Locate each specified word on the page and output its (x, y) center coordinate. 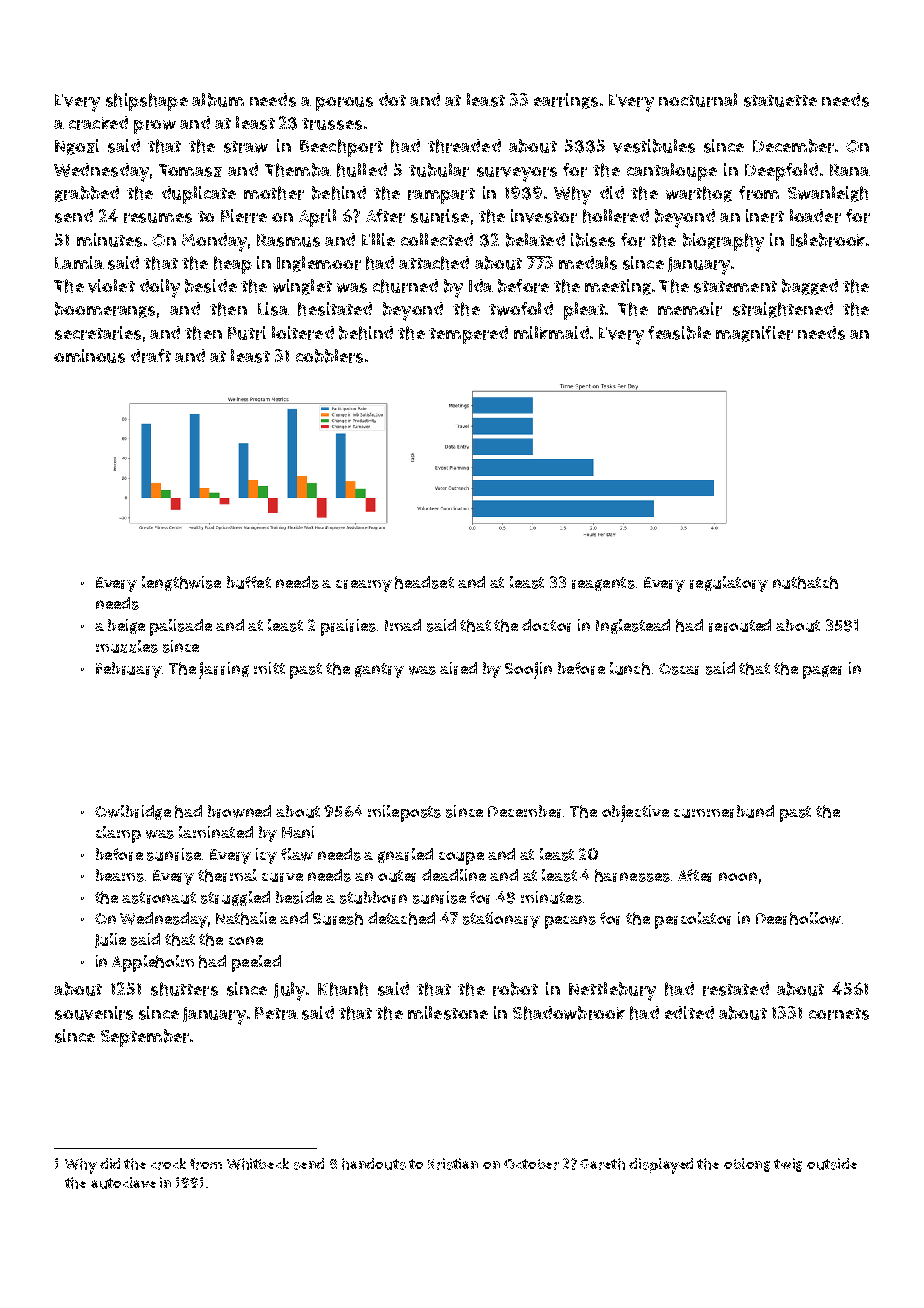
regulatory (729, 584)
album (218, 100)
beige (126, 626)
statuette (780, 101)
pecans (570, 922)
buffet (249, 582)
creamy (364, 586)
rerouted (740, 625)
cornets (839, 1014)
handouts (374, 1164)
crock (168, 1164)
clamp (118, 834)
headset (424, 582)
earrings (566, 101)
